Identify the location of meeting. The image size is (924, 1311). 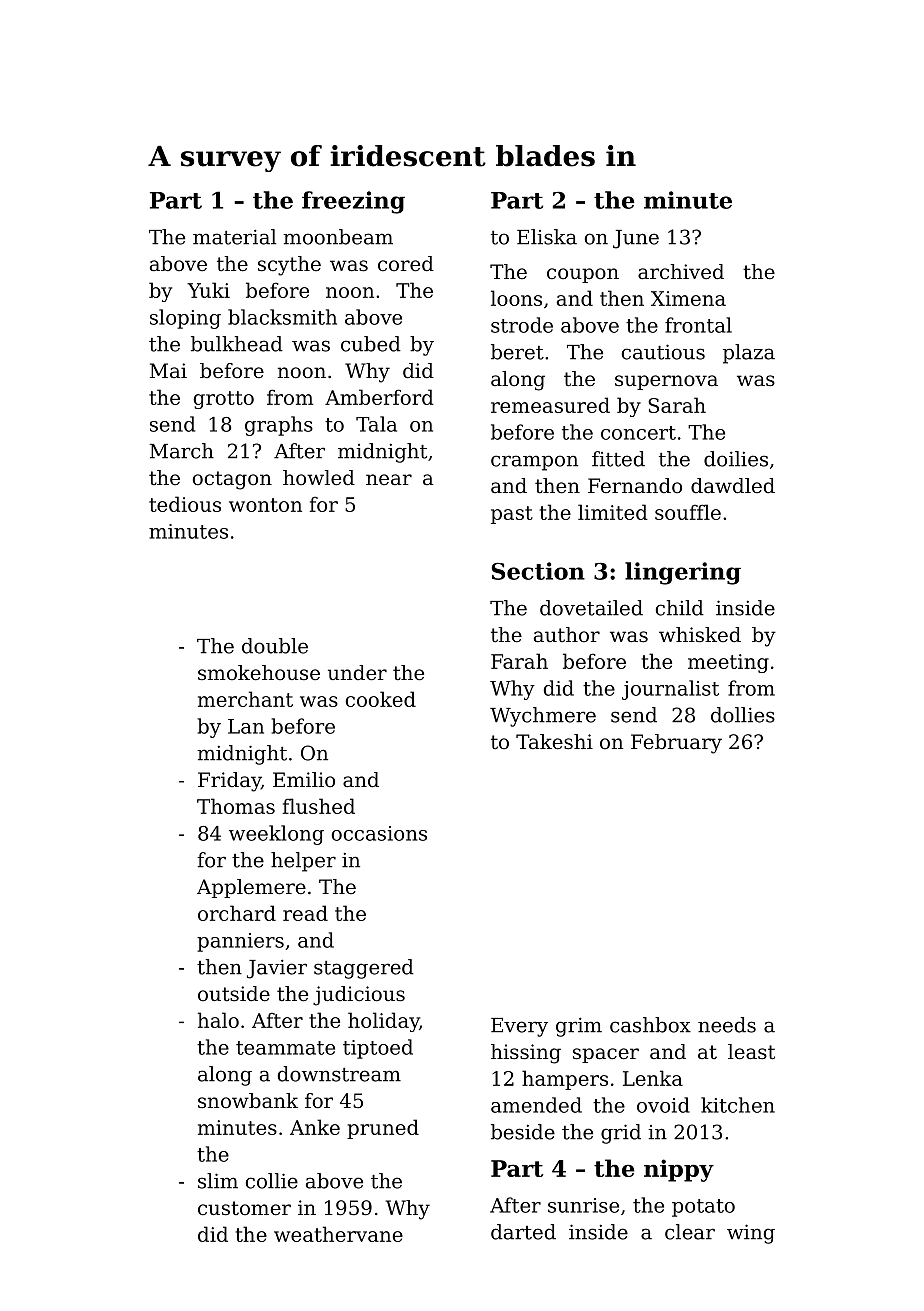
(728, 663).
